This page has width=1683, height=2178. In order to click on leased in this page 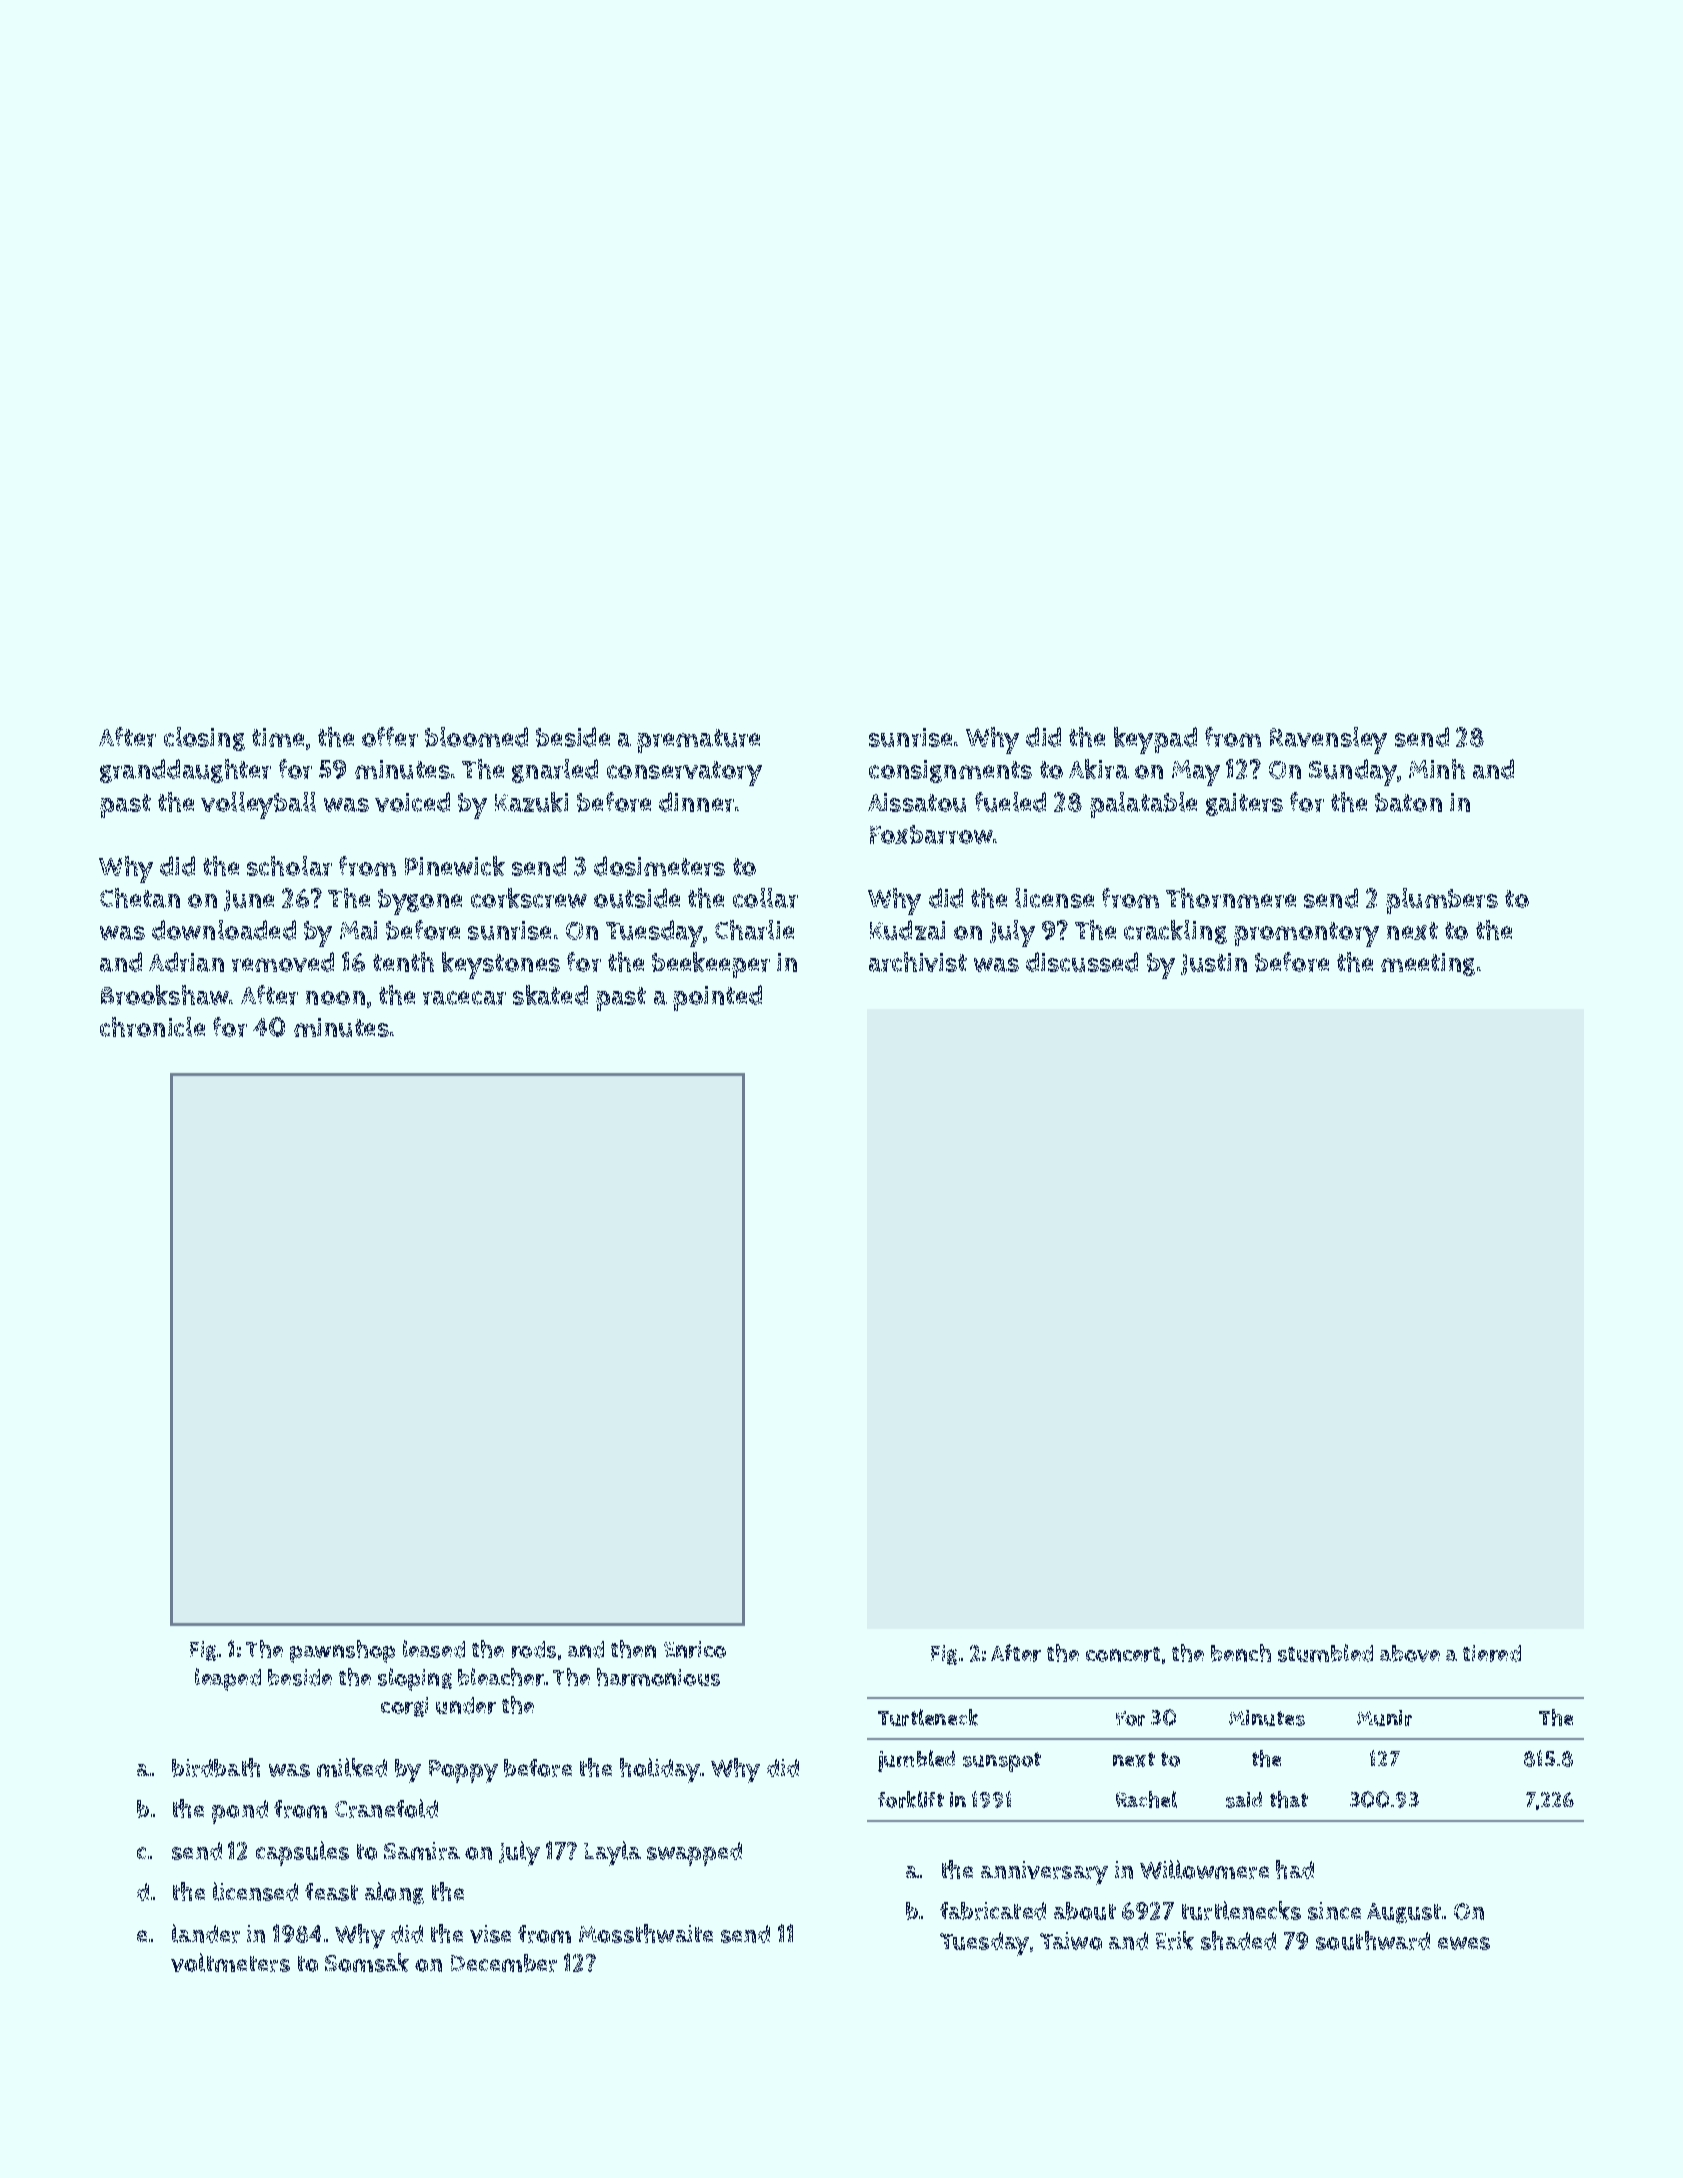, I will do `click(434, 1649)`.
